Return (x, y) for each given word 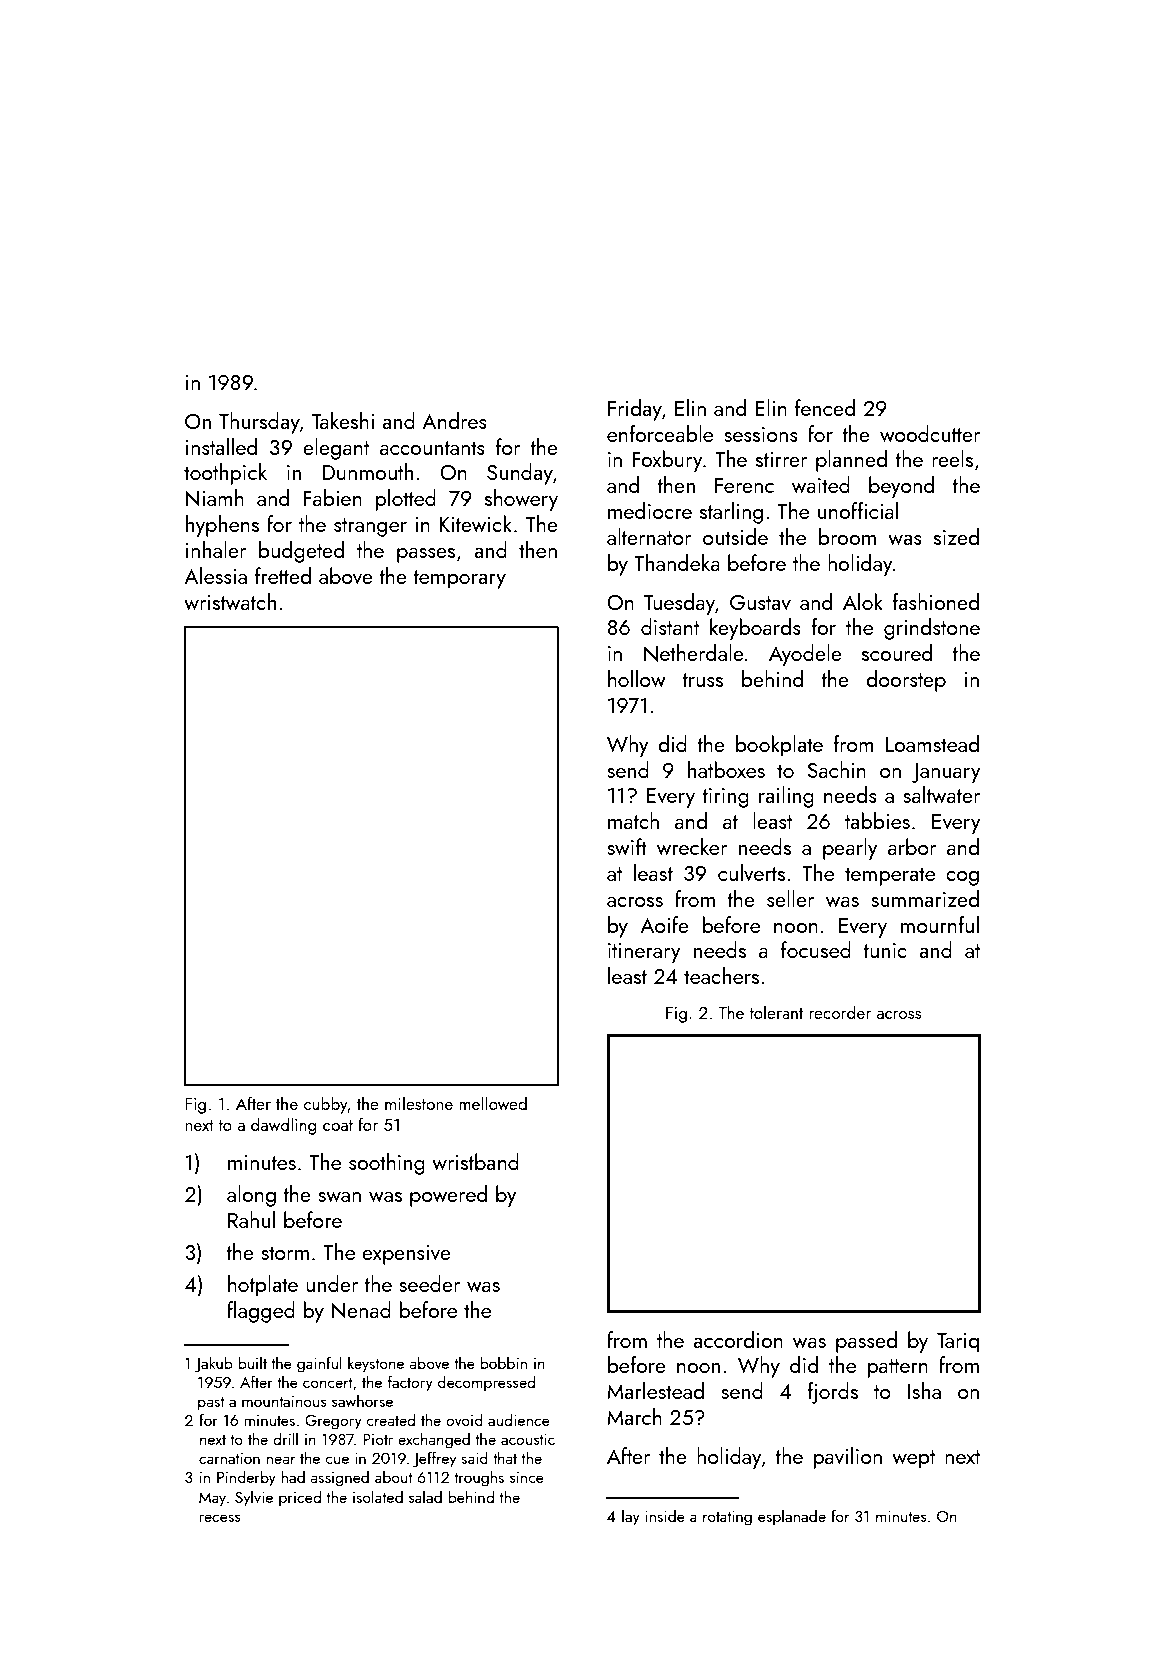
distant (670, 626)
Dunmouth (367, 471)
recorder (840, 1012)
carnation (229, 1458)
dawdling (284, 1126)
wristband (475, 1161)
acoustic (528, 1439)
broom (847, 536)
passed (866, 1342)
